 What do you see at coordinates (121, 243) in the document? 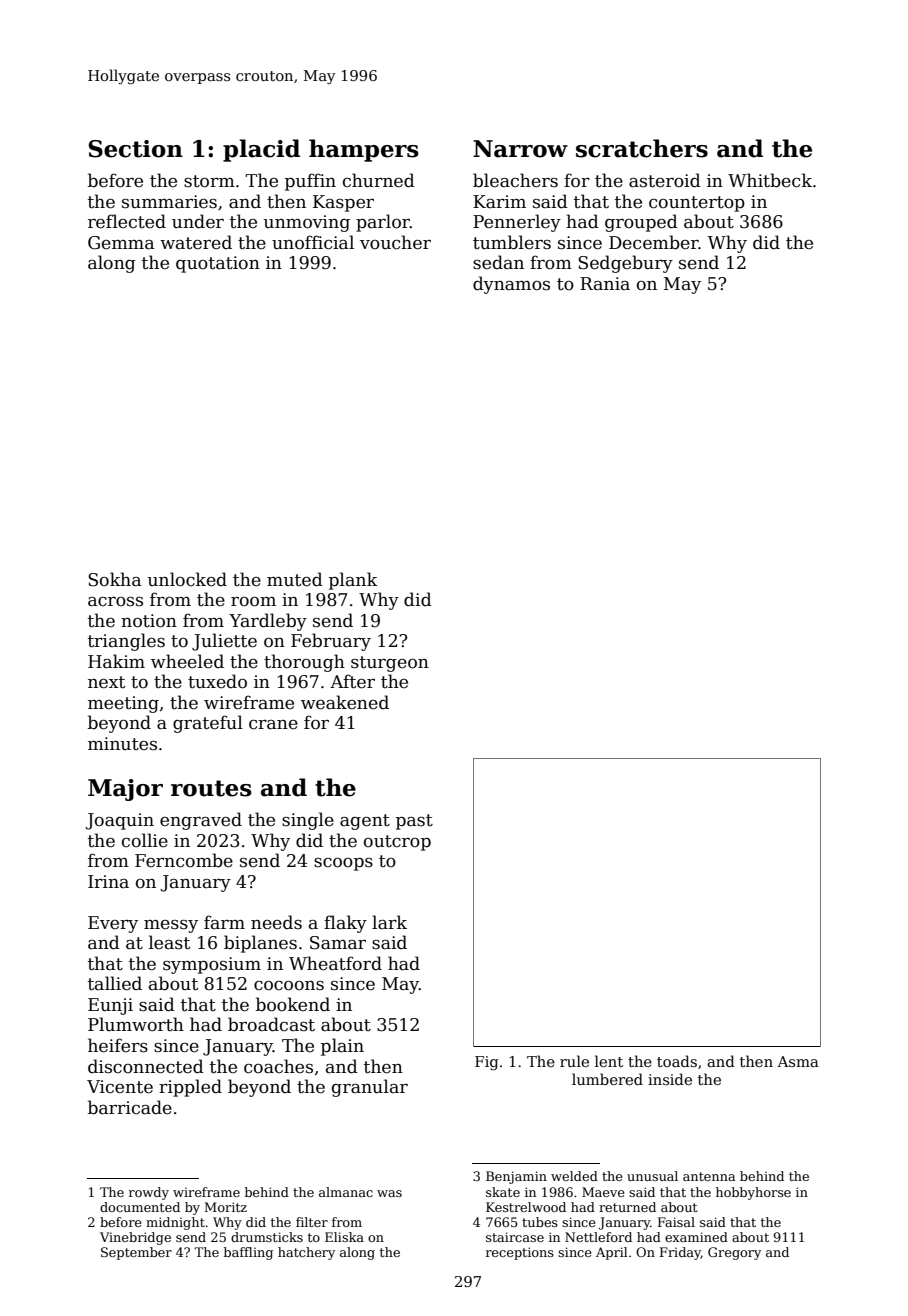
I see `Gemma` at bounding box center [121, 243].
